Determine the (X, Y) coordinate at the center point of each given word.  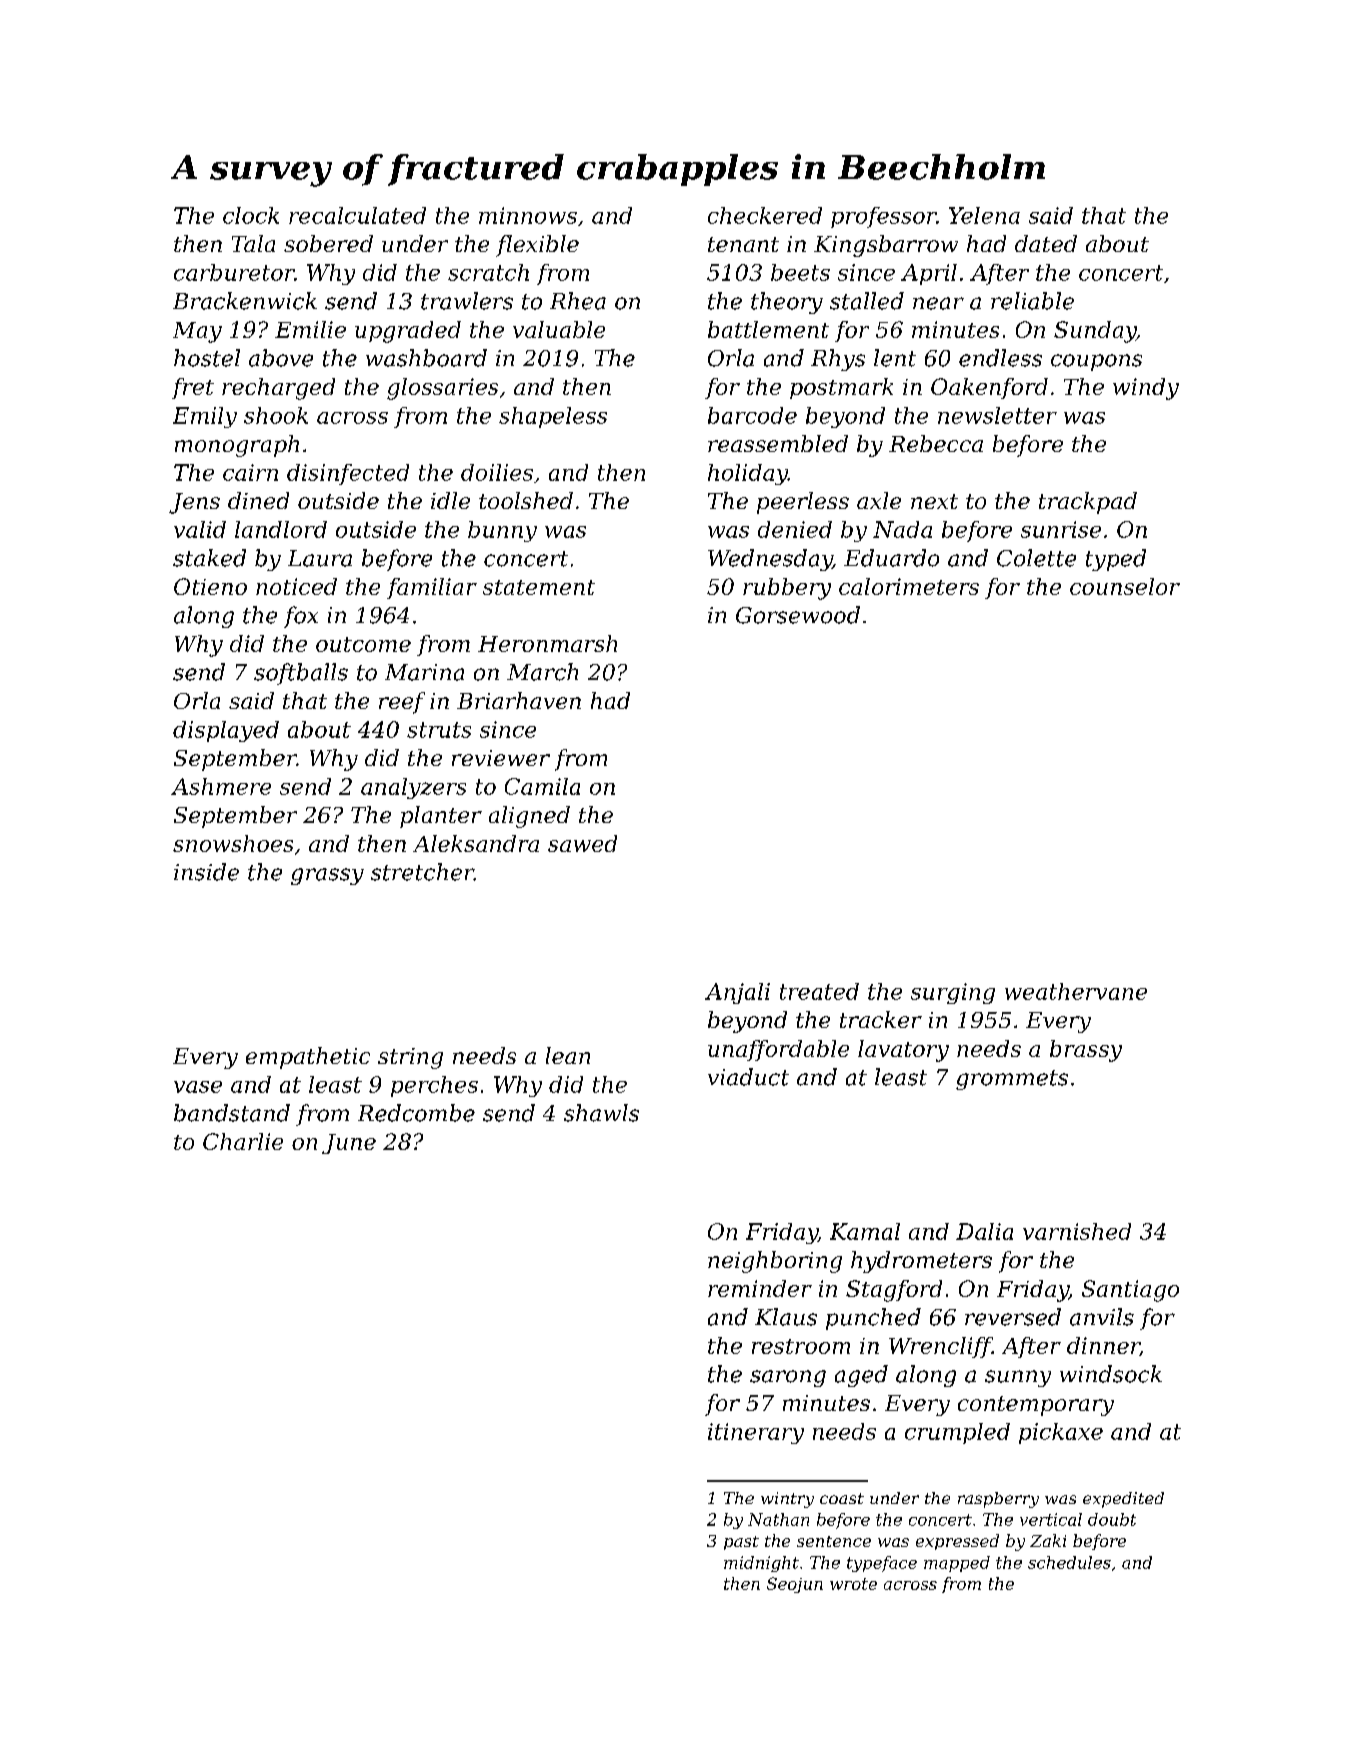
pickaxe (1061, 1433)
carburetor (234, 272)
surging (953, 993)
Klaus (786, 1317)
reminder (760, 1288)
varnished (1077, 1231)
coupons (1096, 362)
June (349, 1144)
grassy (327, 876)
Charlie (243, 1141)
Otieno (210, 586)
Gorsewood (798, 615)
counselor (1125, 586)
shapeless (553, 417)
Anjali (737, 993)
